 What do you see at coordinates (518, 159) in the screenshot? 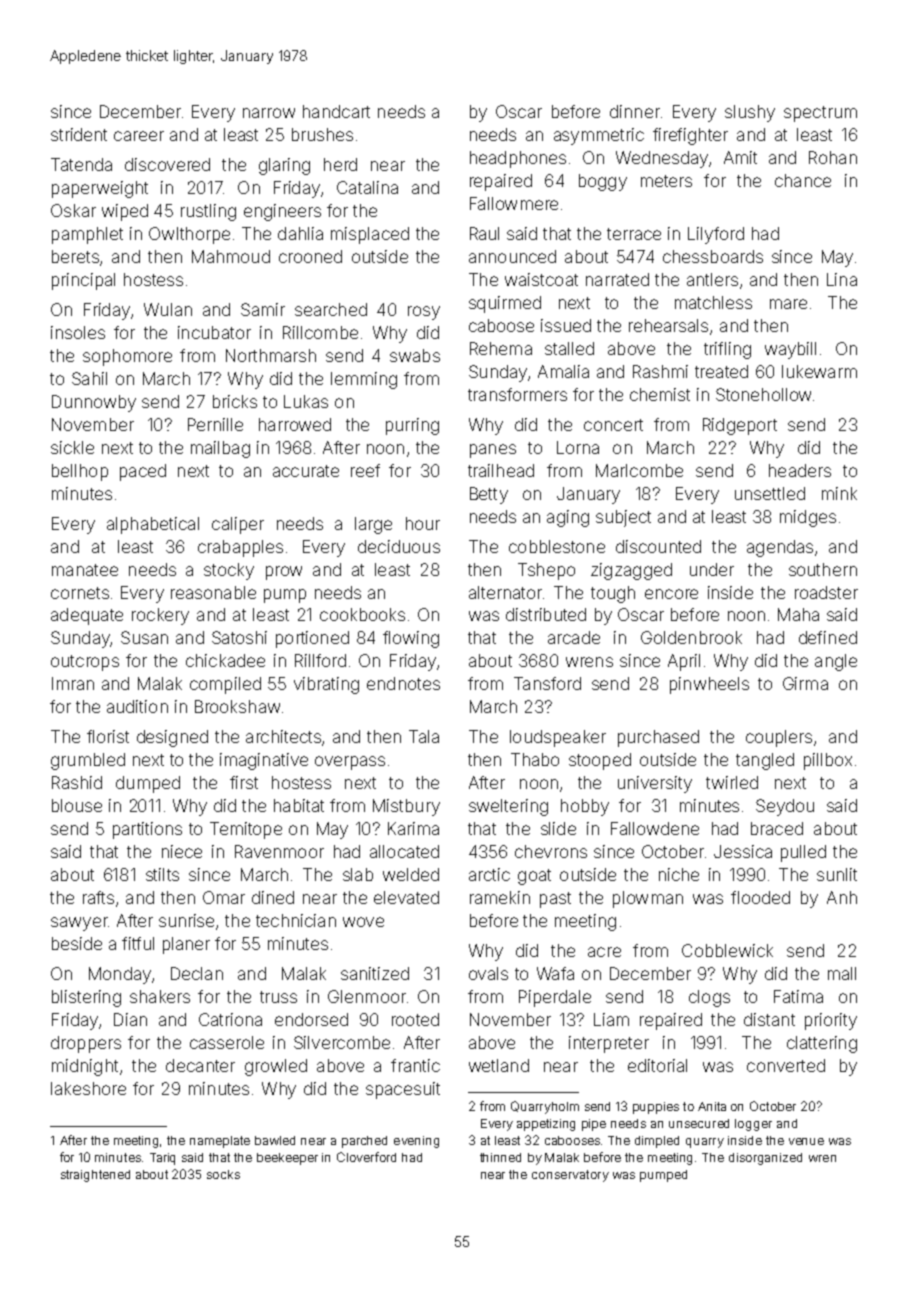
I see `headphones` at bounding box center [518, 159].
